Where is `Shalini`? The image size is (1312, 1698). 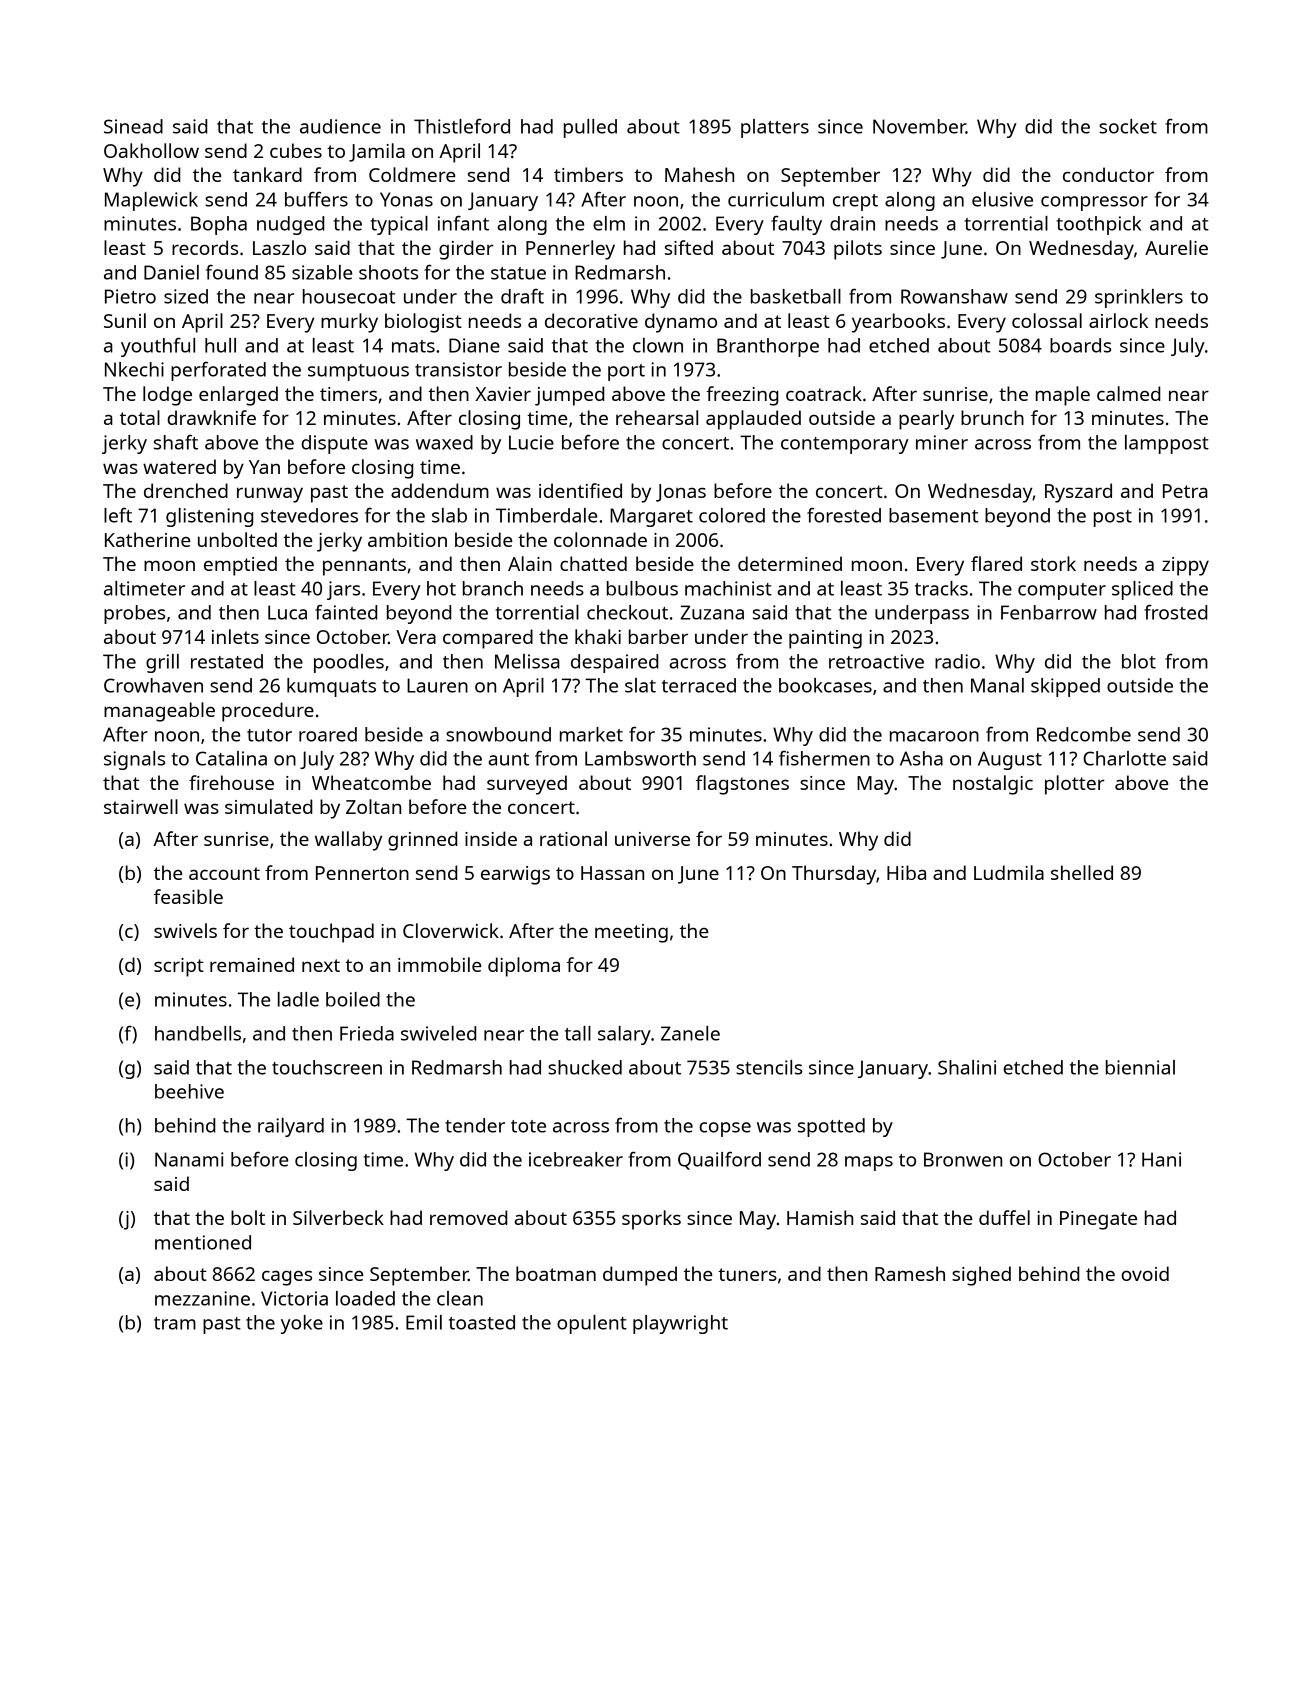
Shalini is located at coordinates (967, 1067).
